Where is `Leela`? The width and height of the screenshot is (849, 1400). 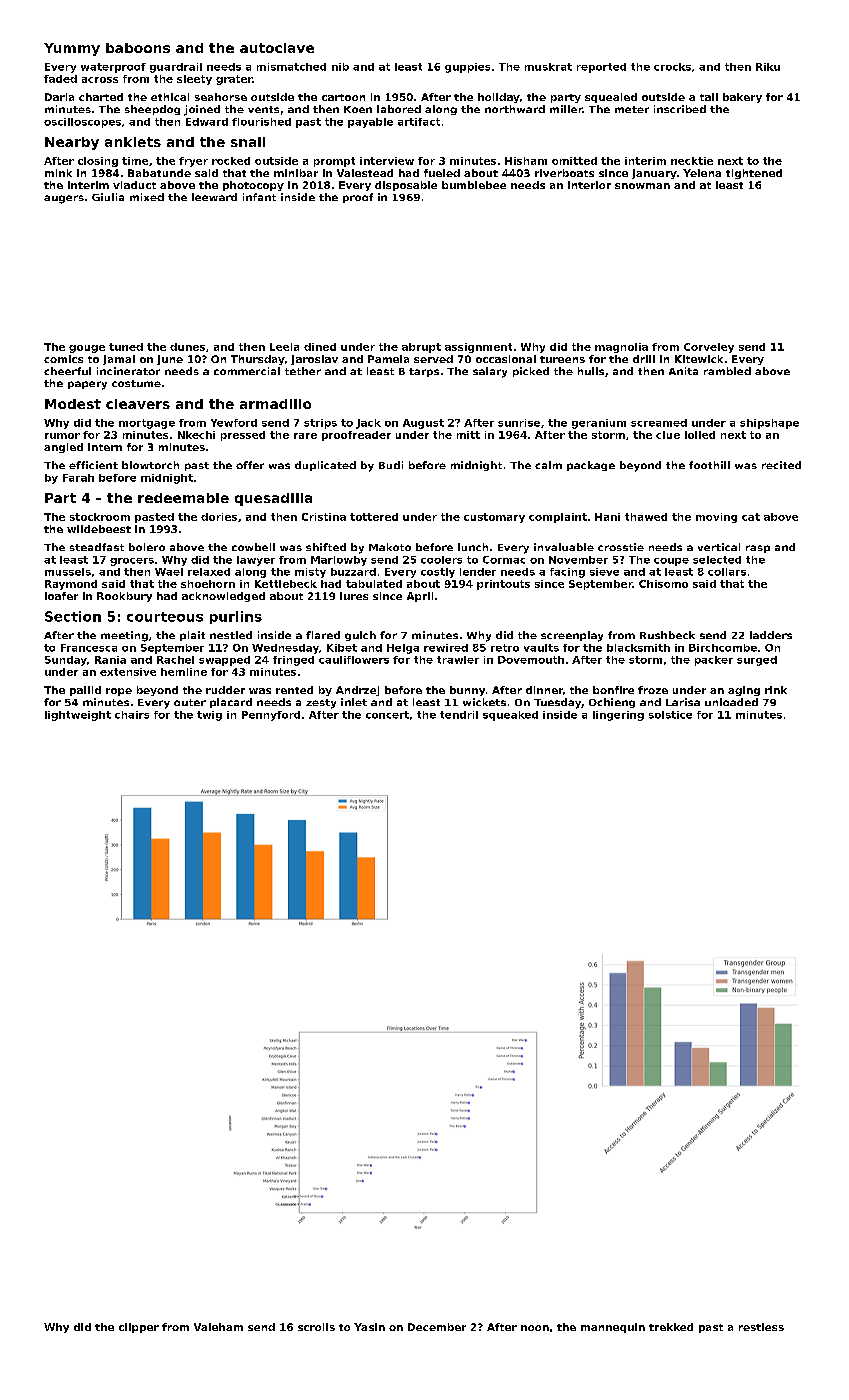
Leela is located at coordinates (284, 347).
